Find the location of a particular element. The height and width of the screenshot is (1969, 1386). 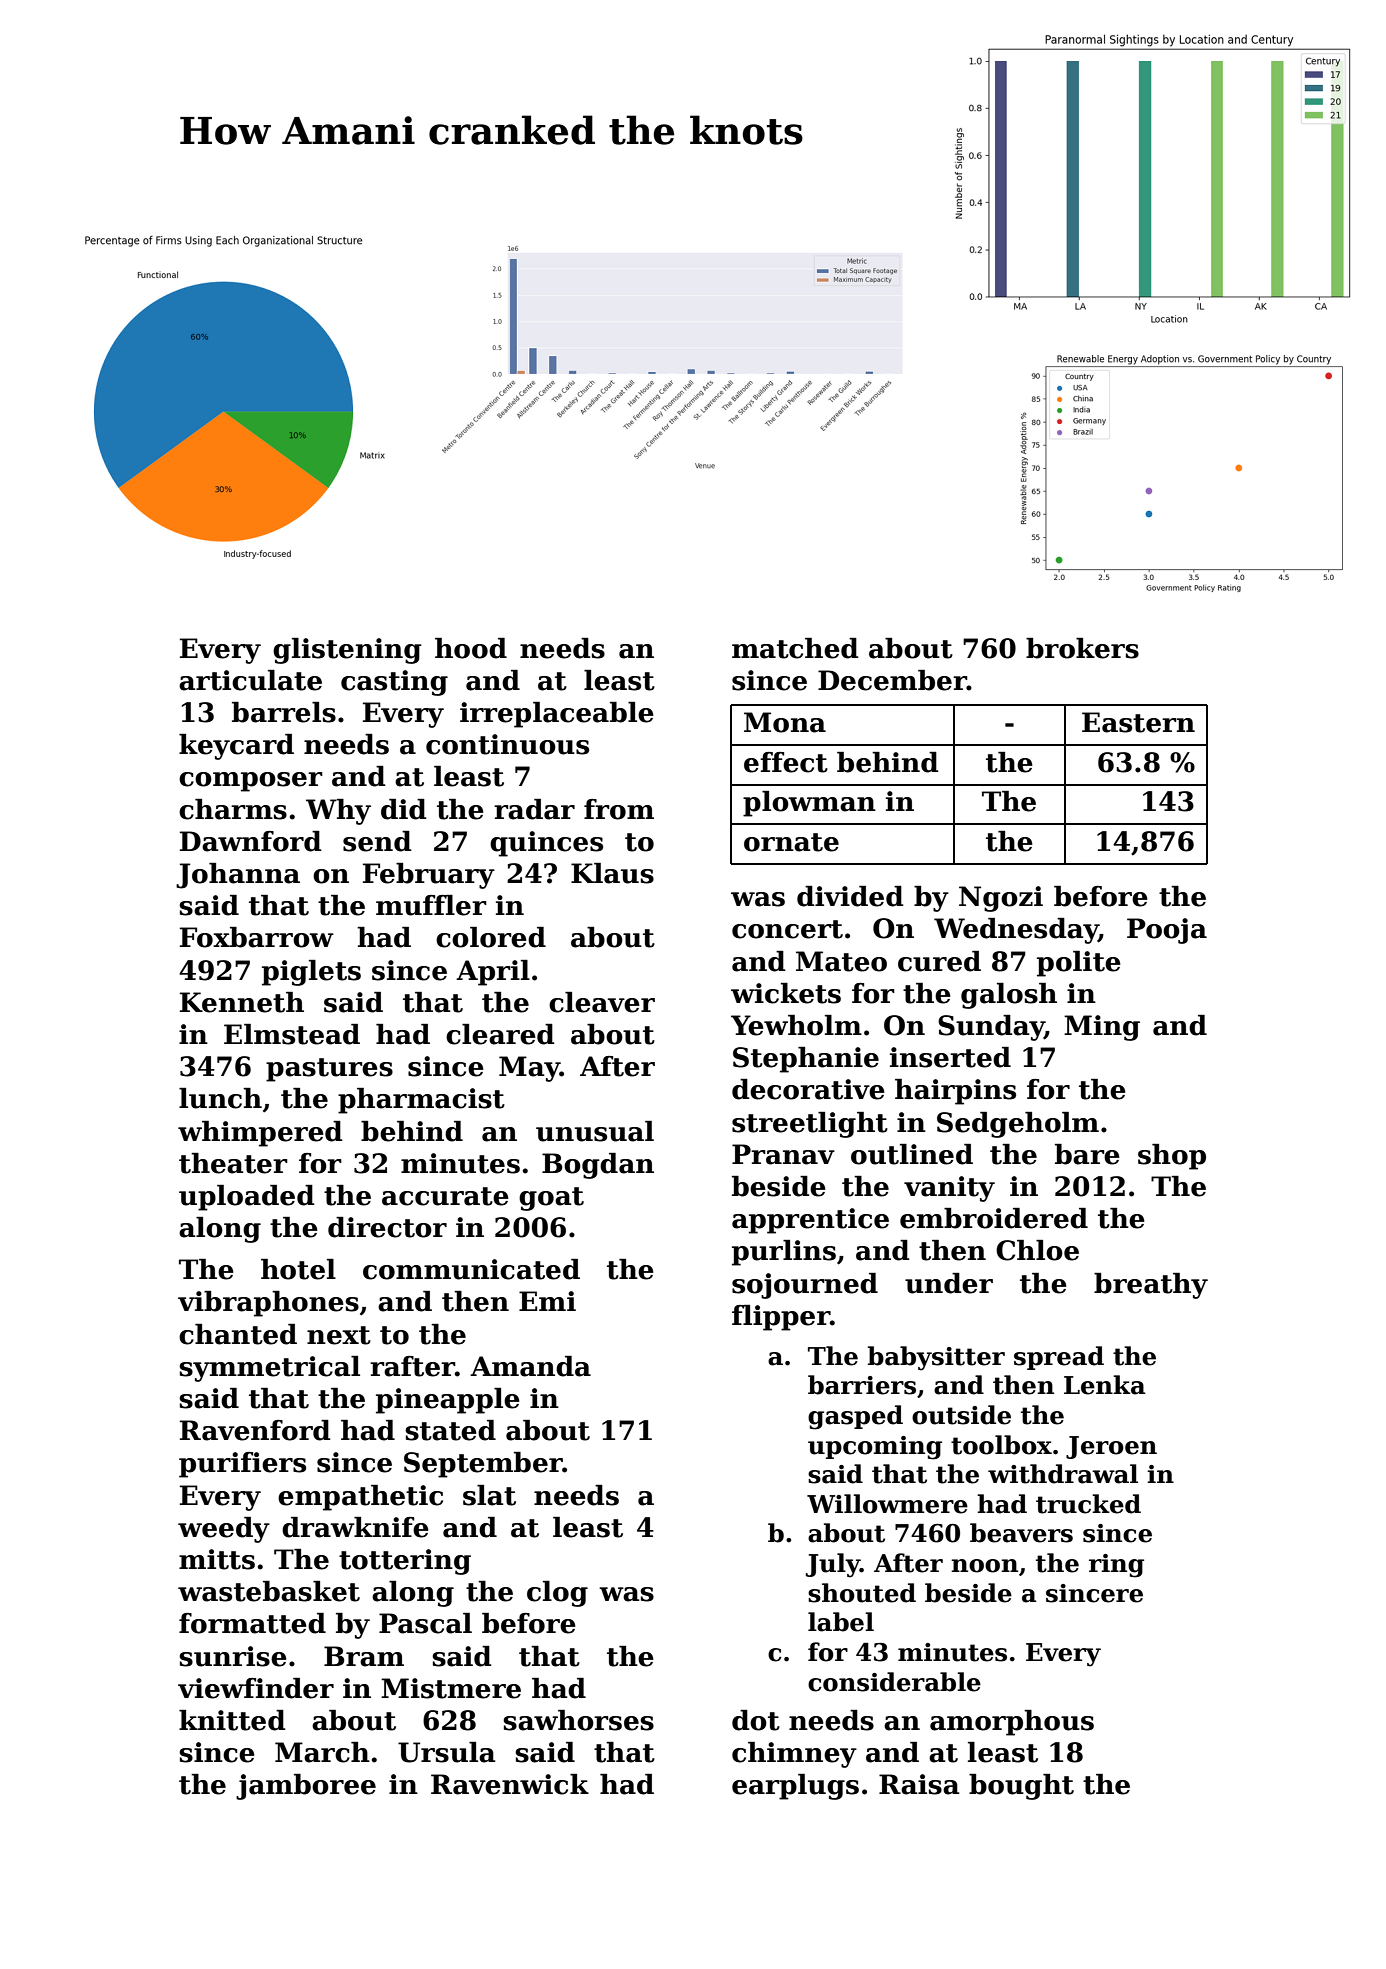

Kenneth is located at coordinates (242, 1002).
